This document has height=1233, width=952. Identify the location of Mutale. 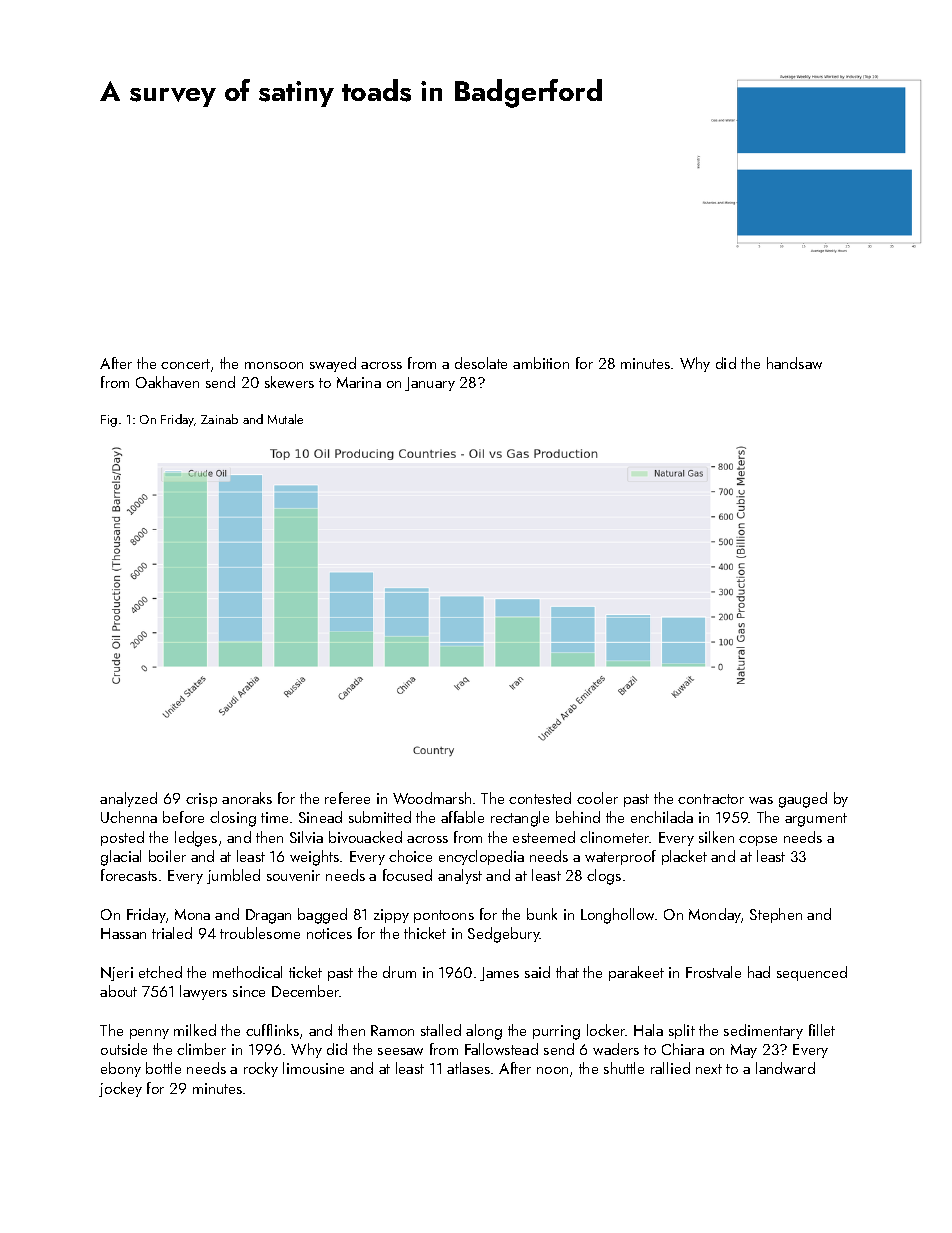
(285, 419).
